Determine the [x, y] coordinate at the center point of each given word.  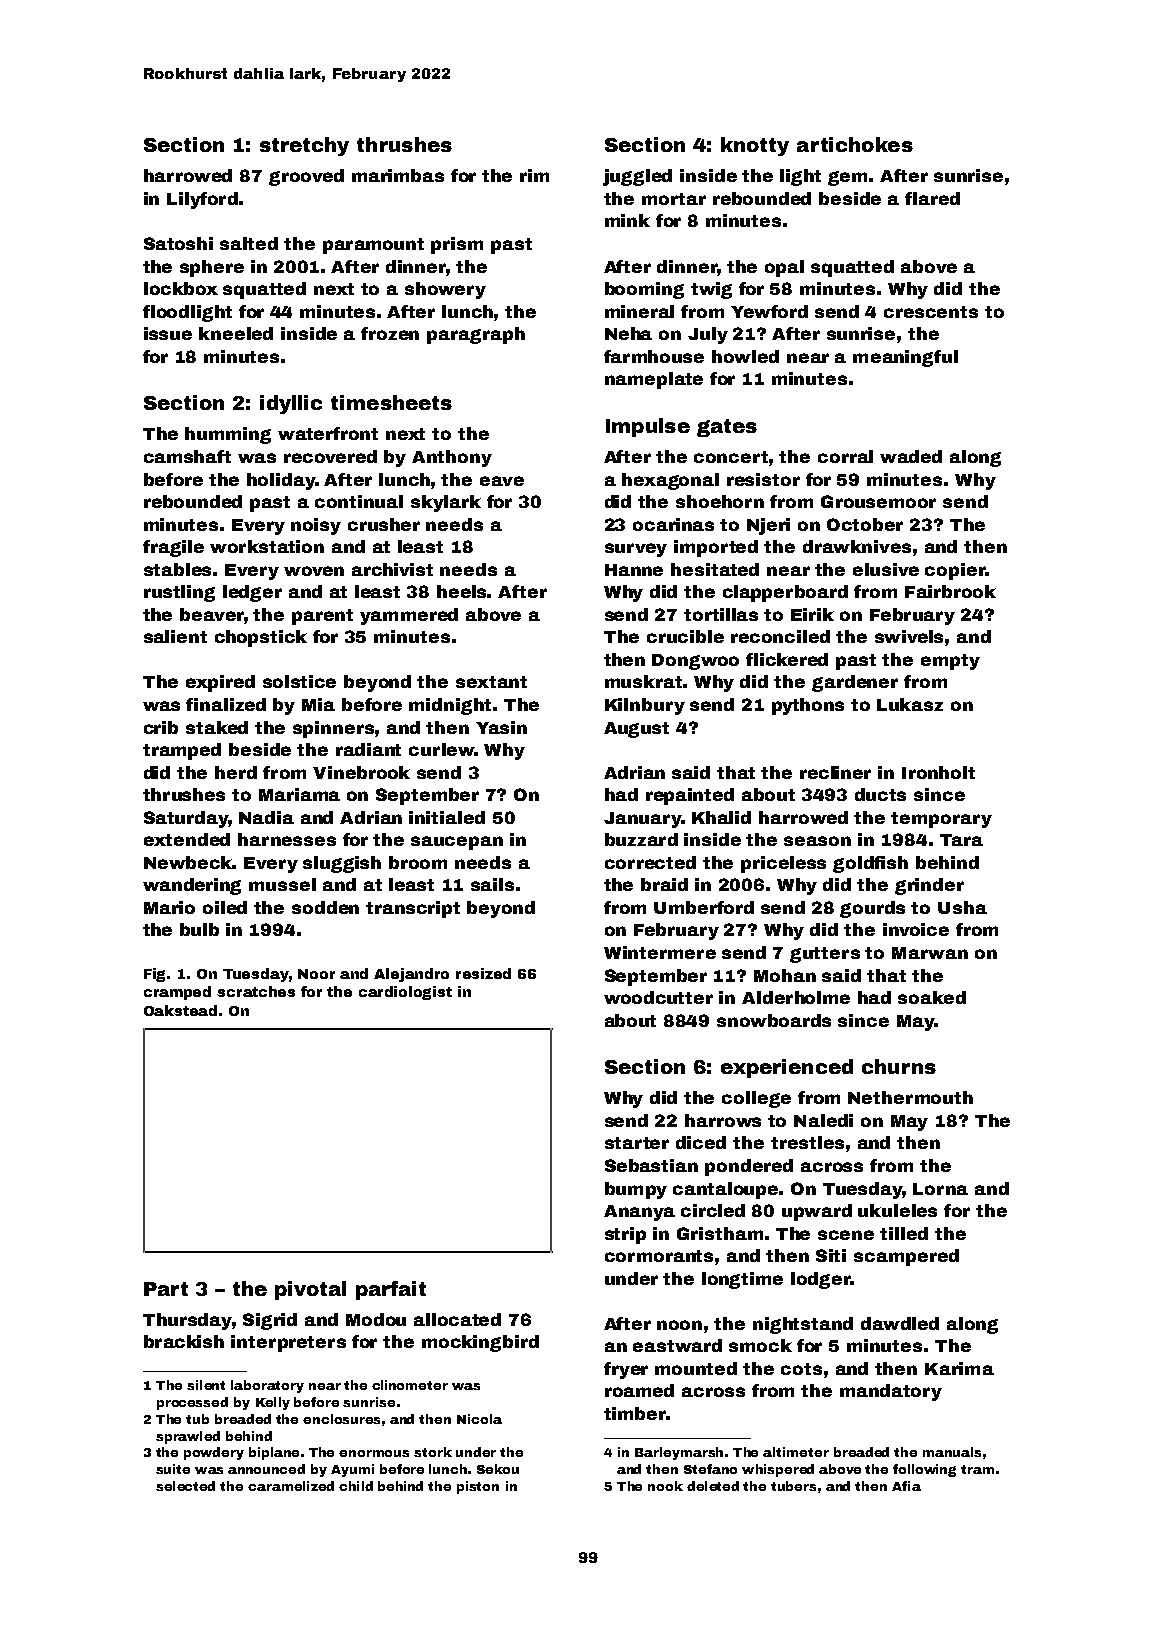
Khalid [721, 817]
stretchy [304, 146]
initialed [447, 817]
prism [457, 245]
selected [185, 1486]
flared [932, 198]
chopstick [261, 638]
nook [665, 1486]
